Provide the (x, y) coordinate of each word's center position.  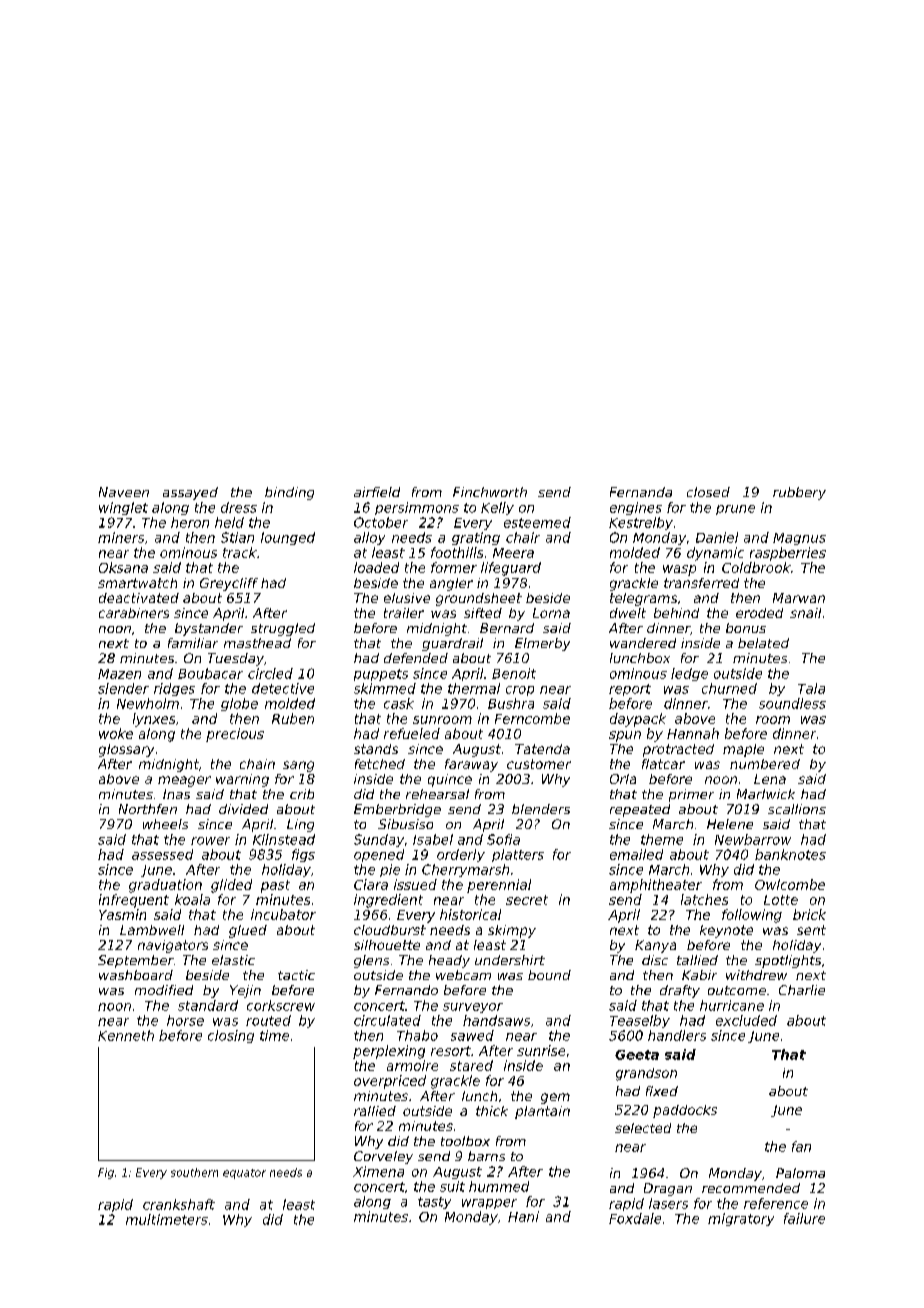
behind (676, 613)
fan (801, 1146)
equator (244, 1174)
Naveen (124, 492)
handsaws (496, 1020)
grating (476, 538)
